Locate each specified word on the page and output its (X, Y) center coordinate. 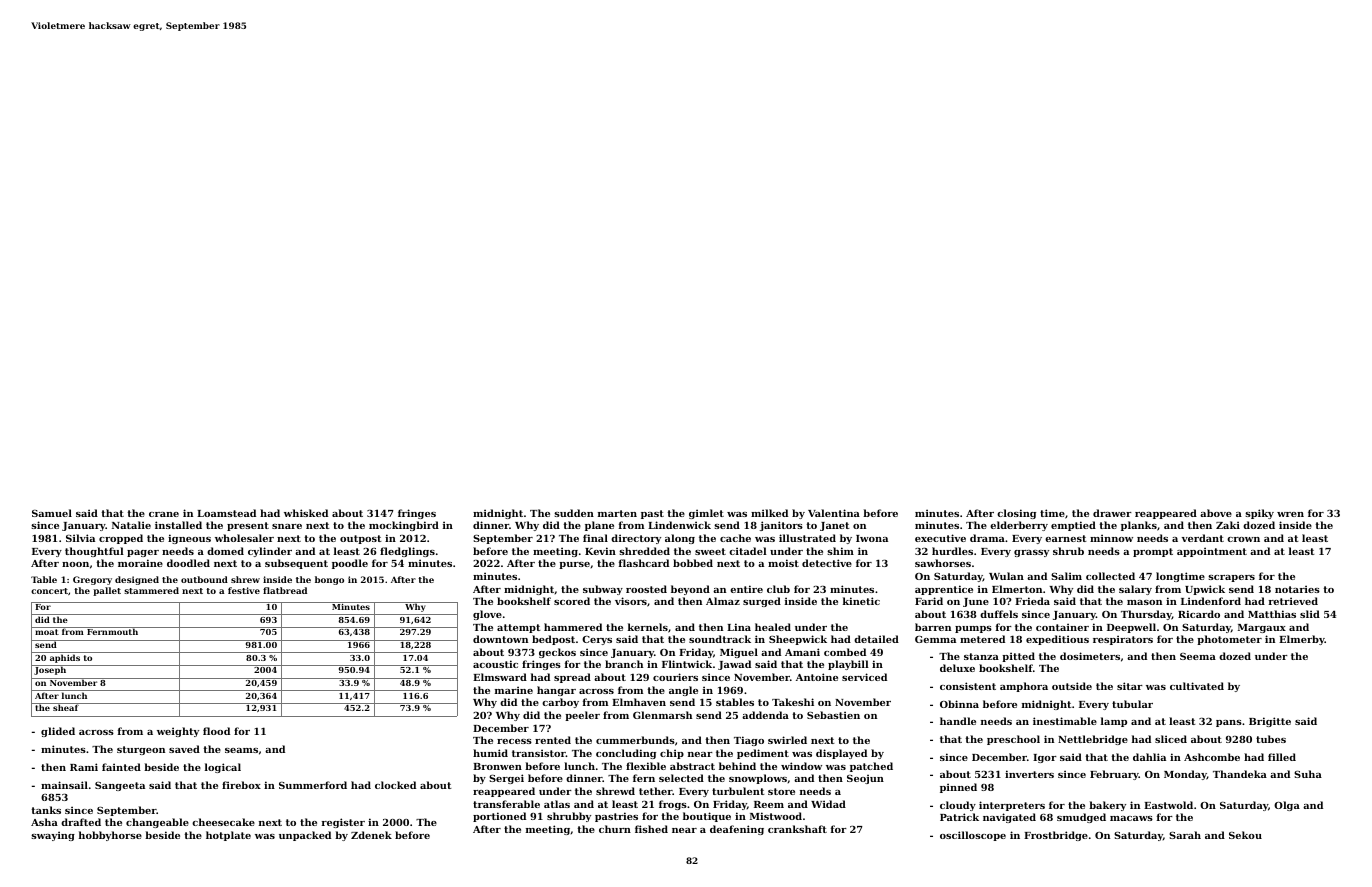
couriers (675, 677)
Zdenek (371, 835)
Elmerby (1302, 640)
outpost (361, 539)
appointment (1212, 552)
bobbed (693, 563)
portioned (499, 817)
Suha (1308, 774)
